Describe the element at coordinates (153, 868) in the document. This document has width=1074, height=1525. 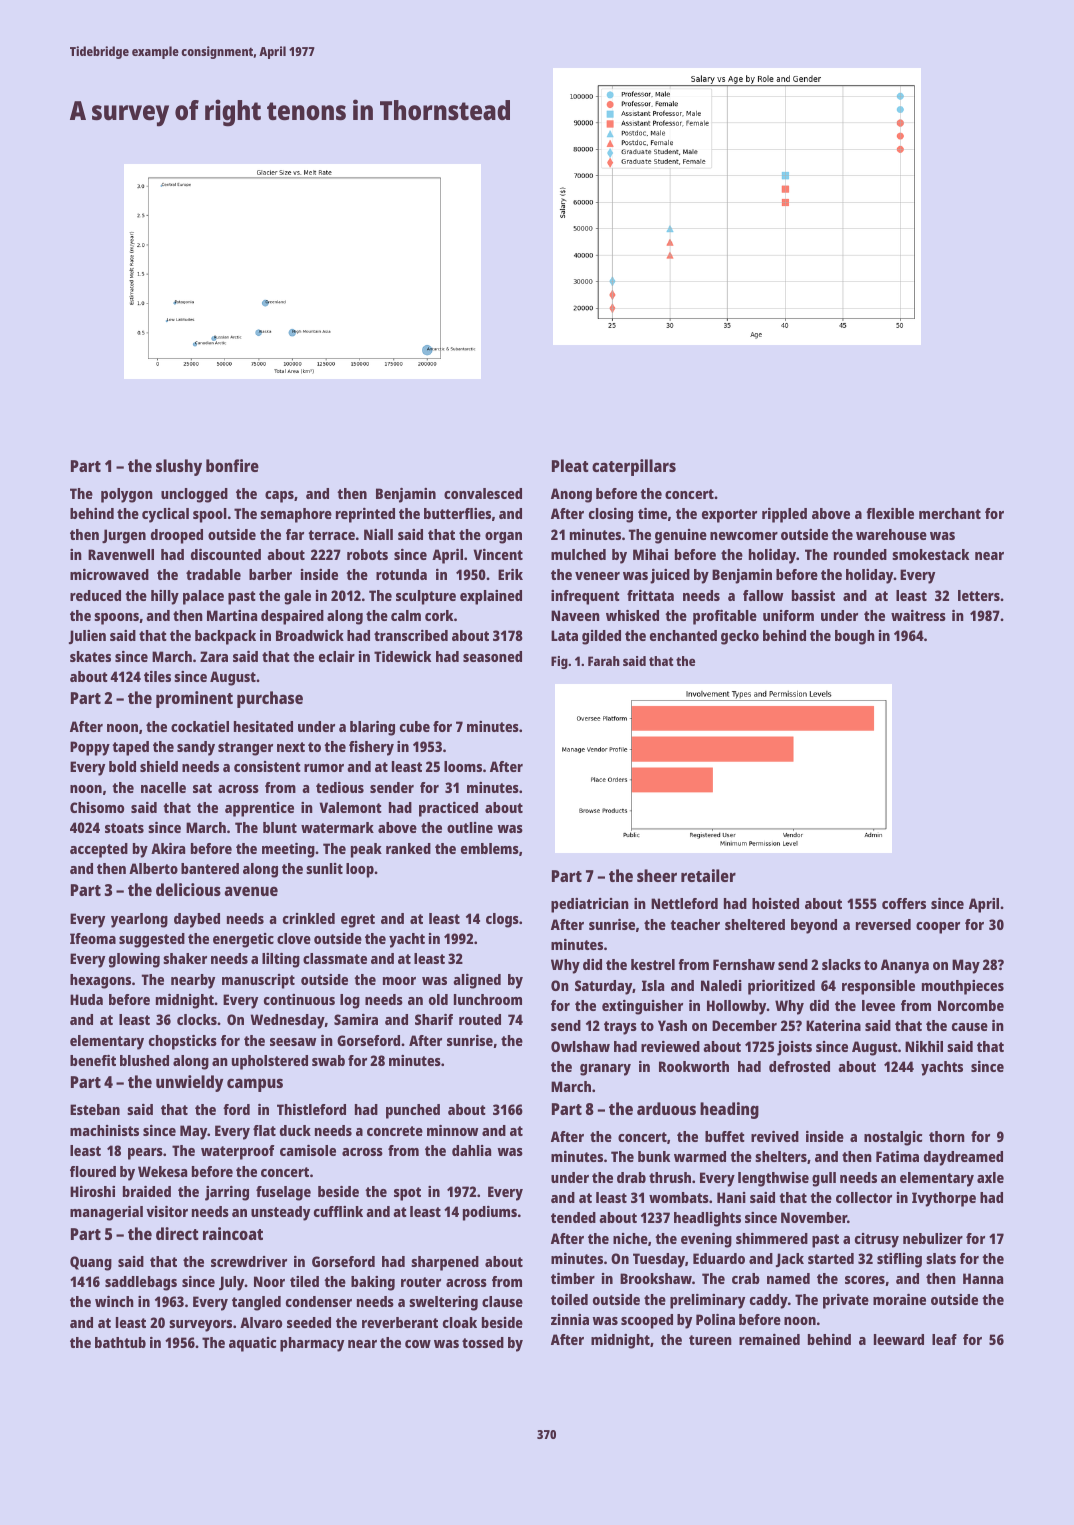
I see `Alberto` at that location.
